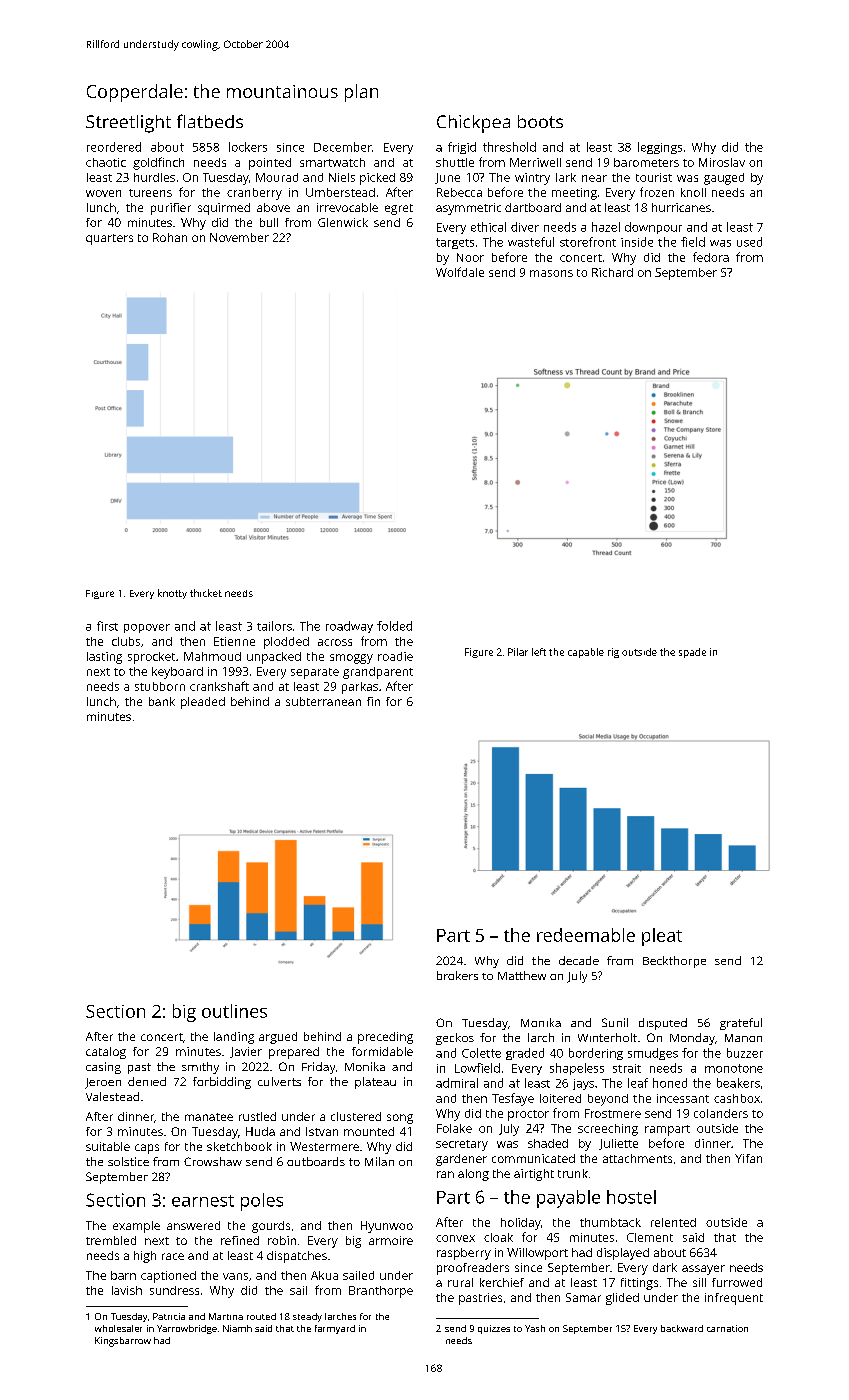 The height and width of the screenshot is (1400, 849). Describe the element at coordinates (551, 273) in the screenshot. I see `masons` at that location.
